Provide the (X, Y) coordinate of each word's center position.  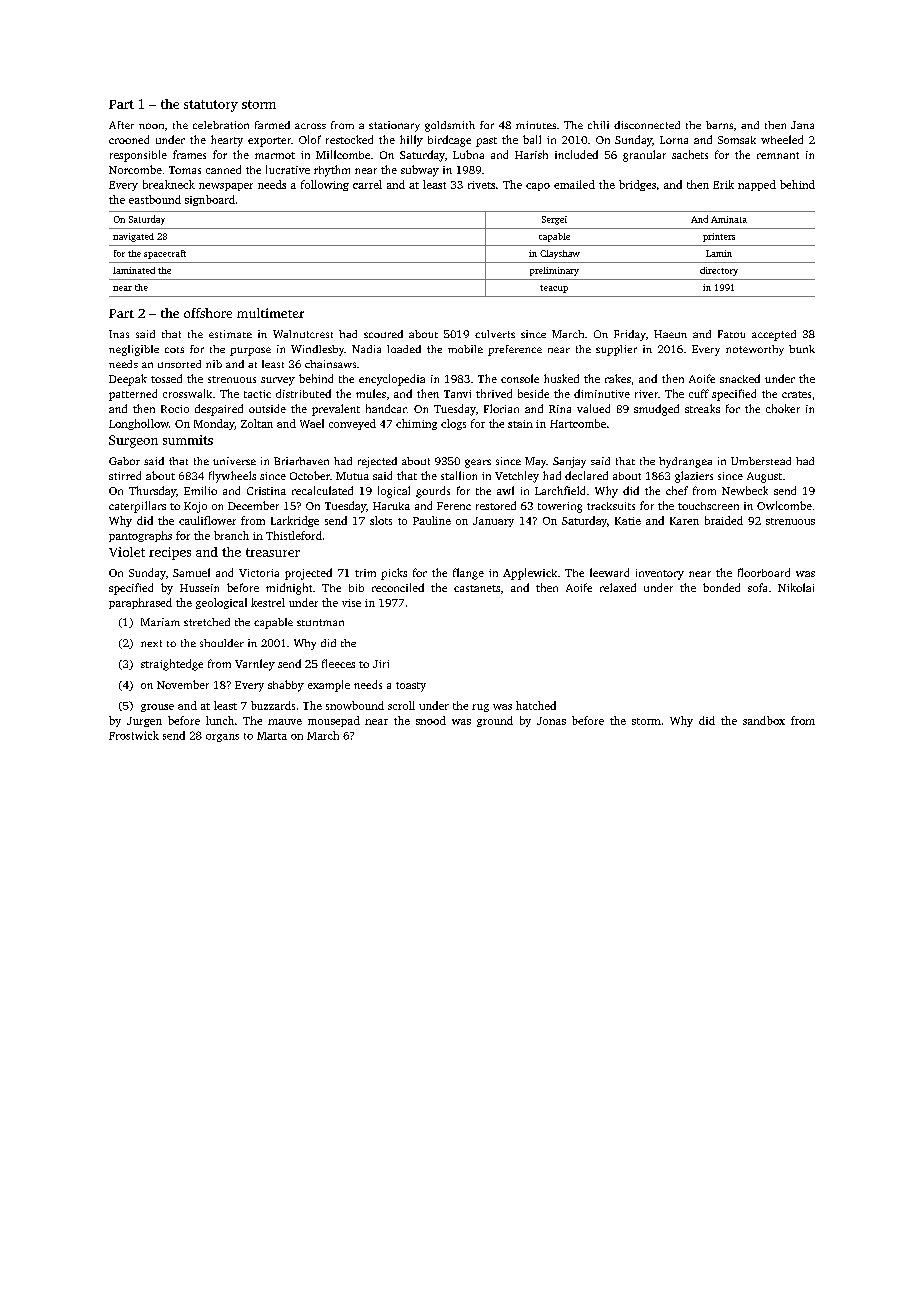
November (183, 684)
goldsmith (450, 126)
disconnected (647, 125)
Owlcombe (784, 505)
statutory (211, 106)
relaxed (618, 587)
